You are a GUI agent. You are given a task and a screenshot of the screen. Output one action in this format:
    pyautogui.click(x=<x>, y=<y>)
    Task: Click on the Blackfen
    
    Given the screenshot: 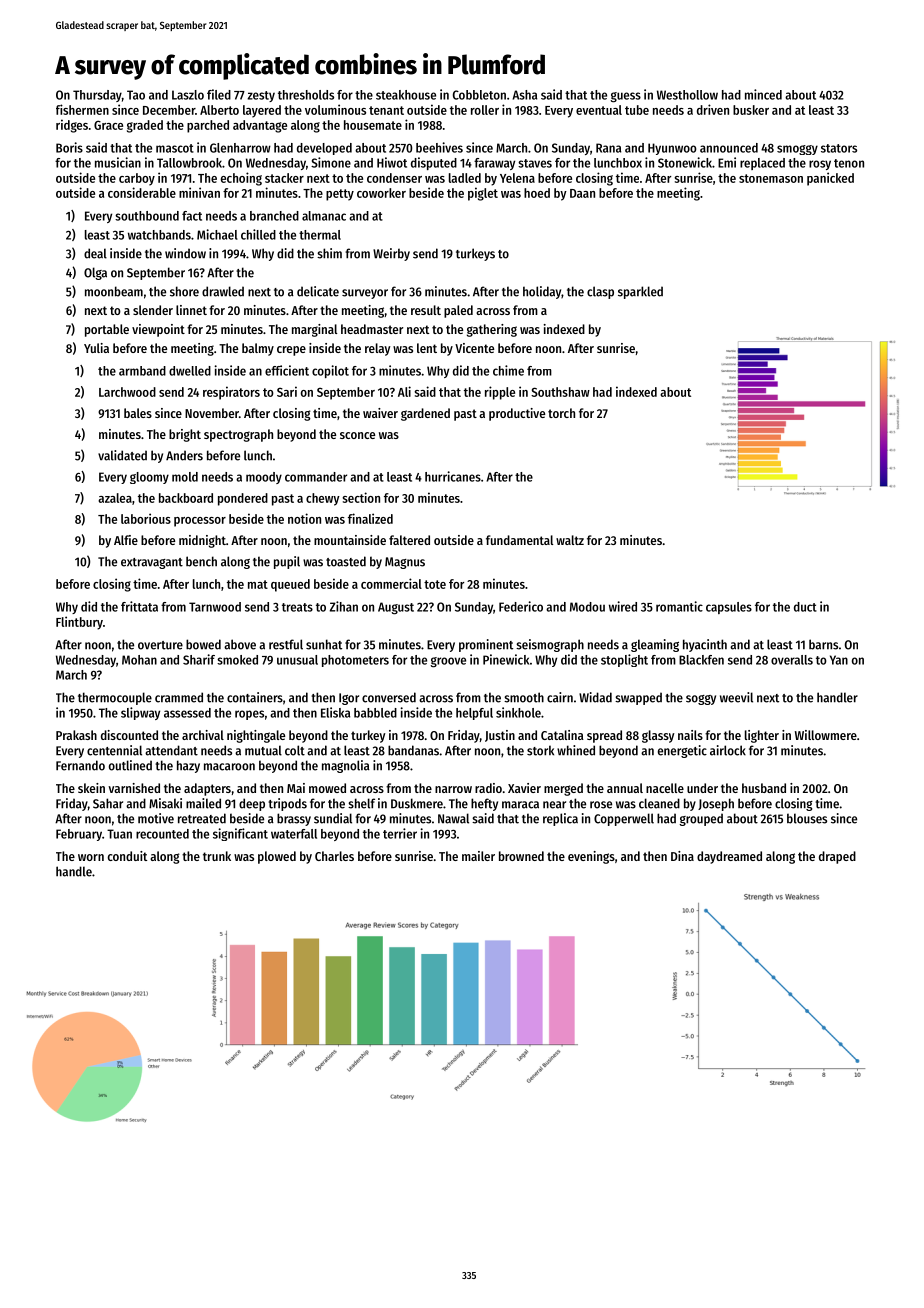 What is the action you would take?
    pyautogui.click(x=701, y=660)
